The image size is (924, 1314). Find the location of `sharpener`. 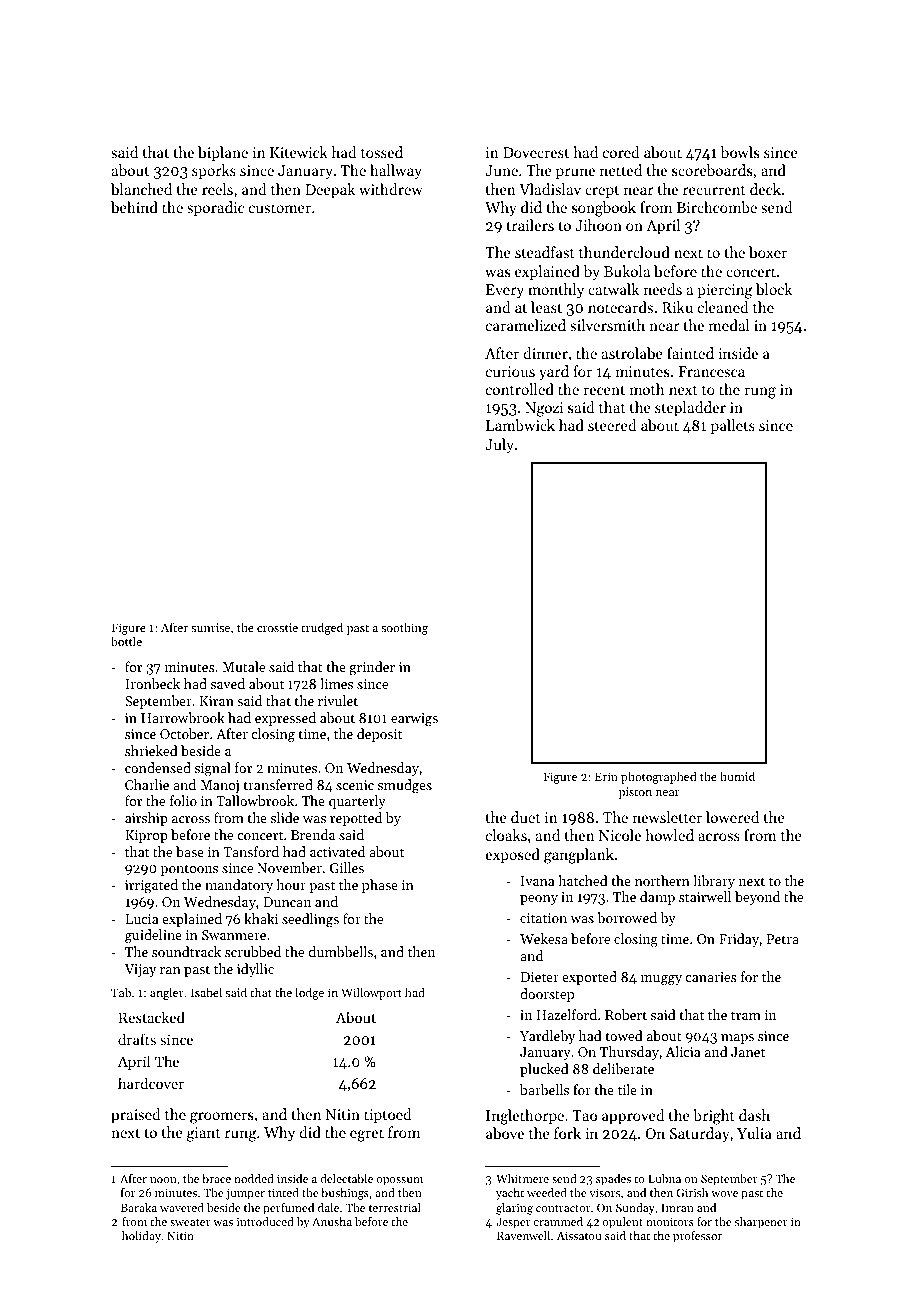

sharpener is located at coordinates (761, 1223).
